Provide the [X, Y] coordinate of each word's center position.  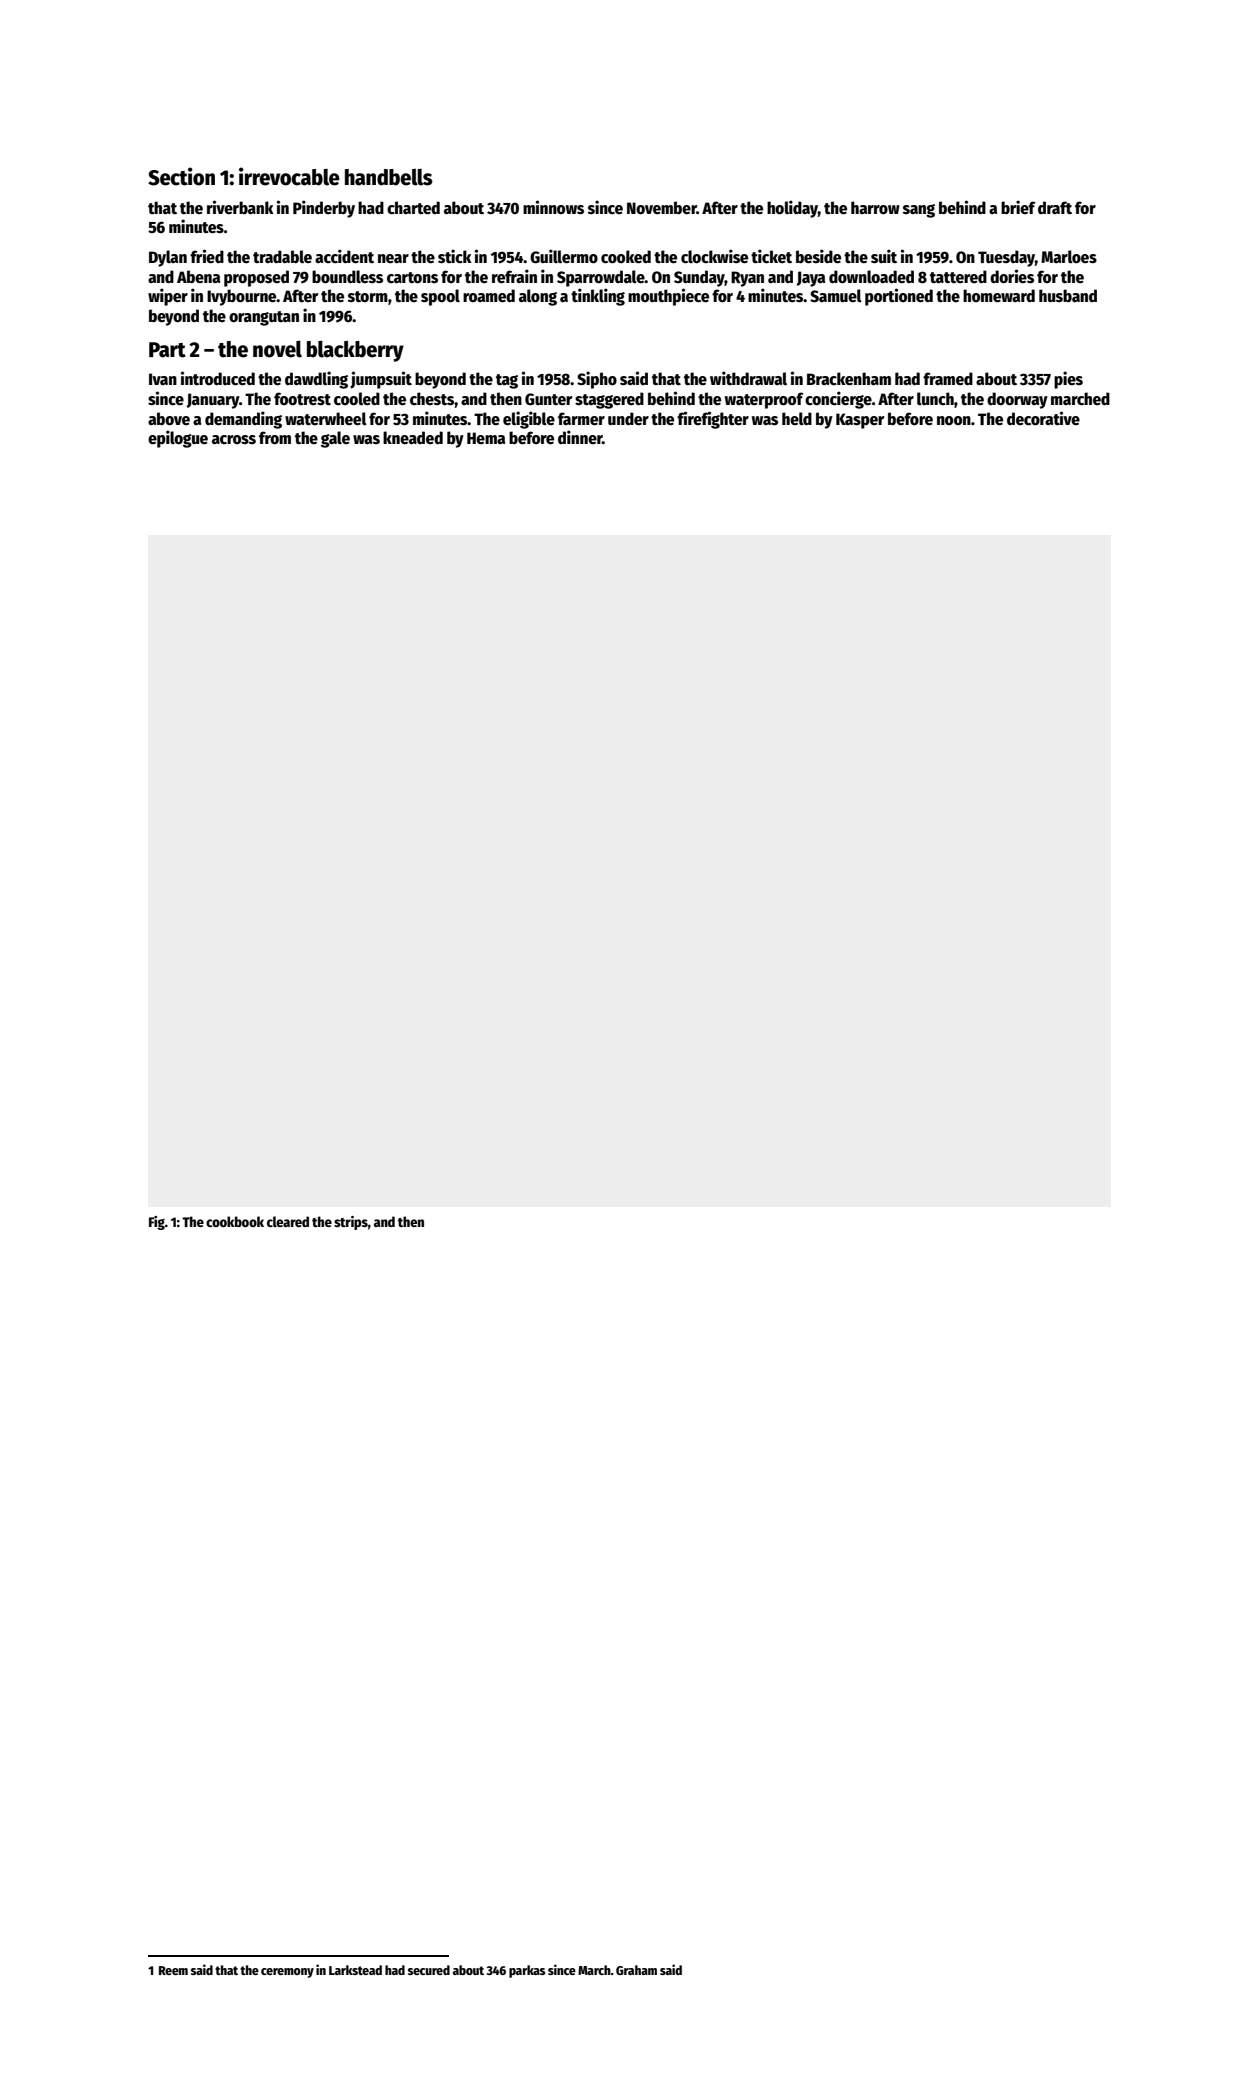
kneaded [413, 437]
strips [351, 1223]
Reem [173, 1970]
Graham [636, 1970]
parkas [527, 1971]
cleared [288, 1221]
